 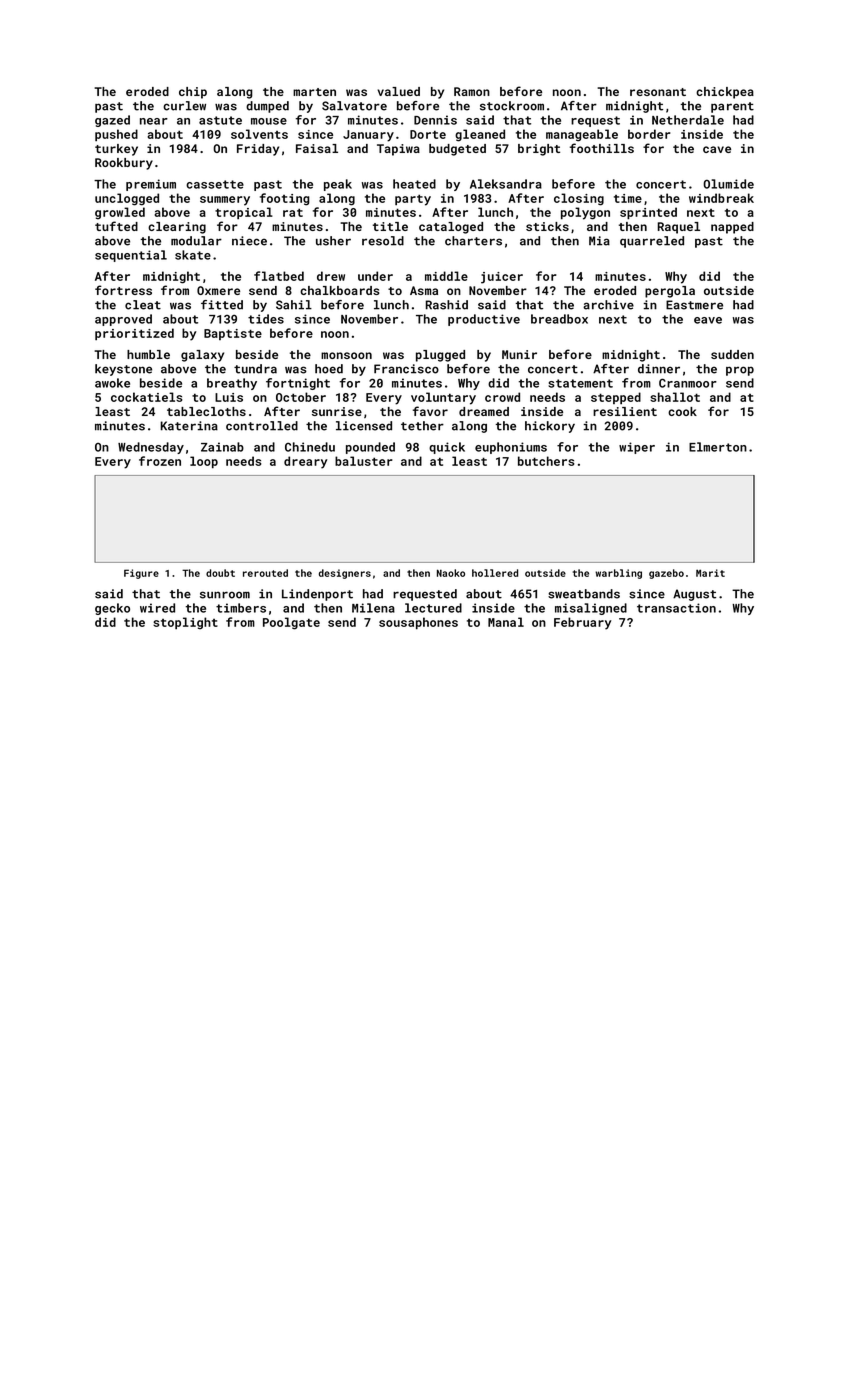 I want to click on sunrise, so click(x=337, y=411).
